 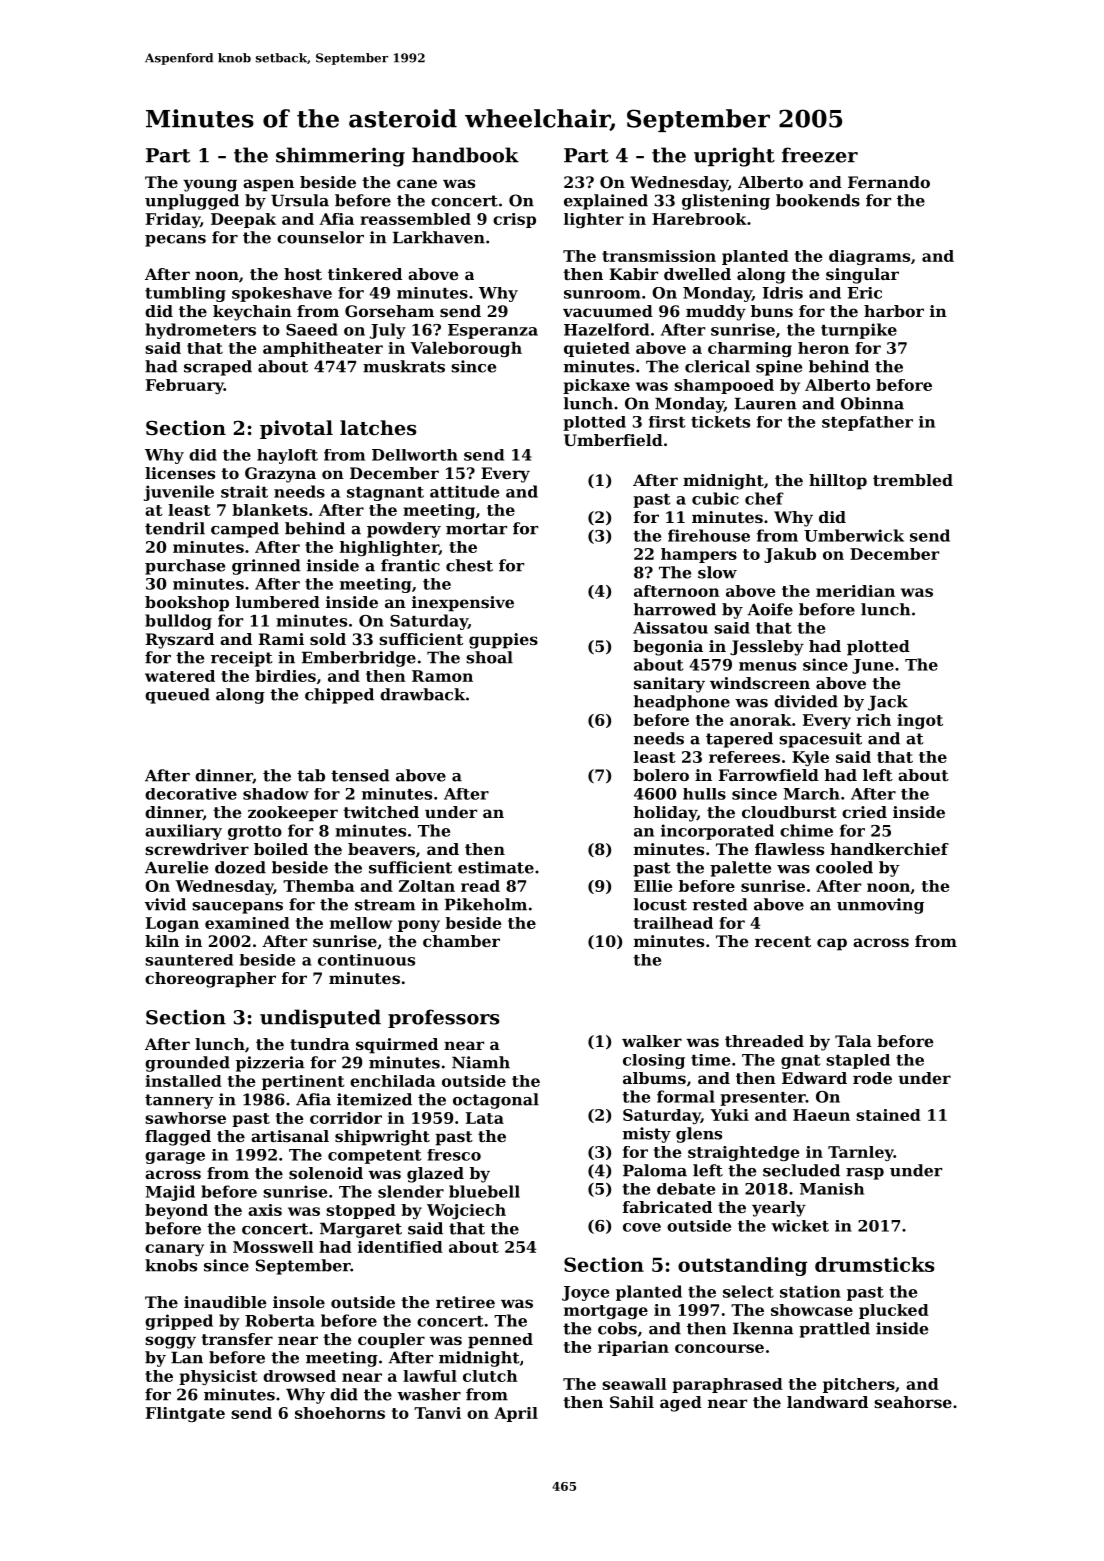 I want to click on young, so click(x=210, y=185).
